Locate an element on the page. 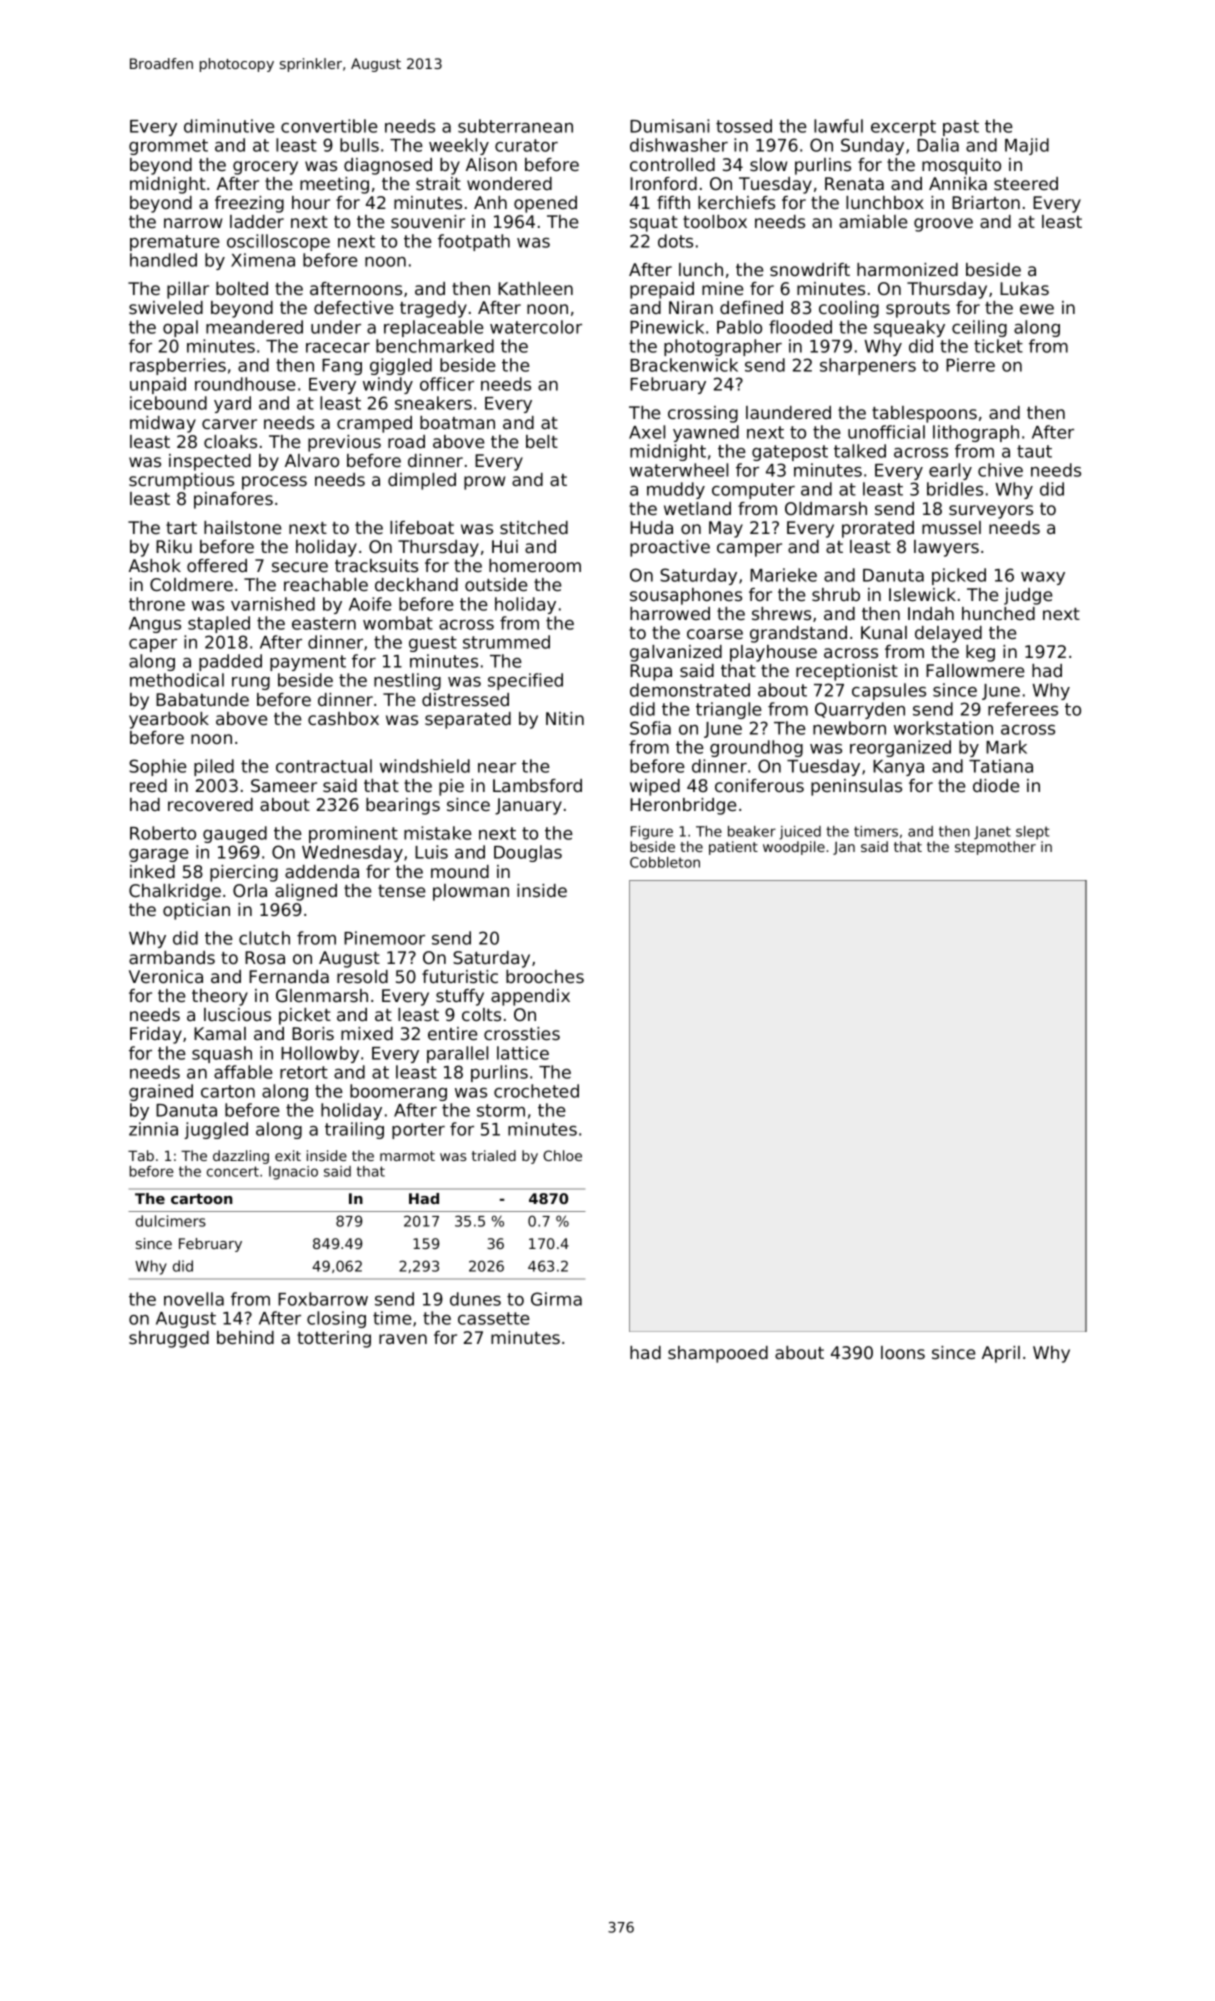 The height and width of the document is (2001, 1215). excerpt is located at coordinates (903, 128).
